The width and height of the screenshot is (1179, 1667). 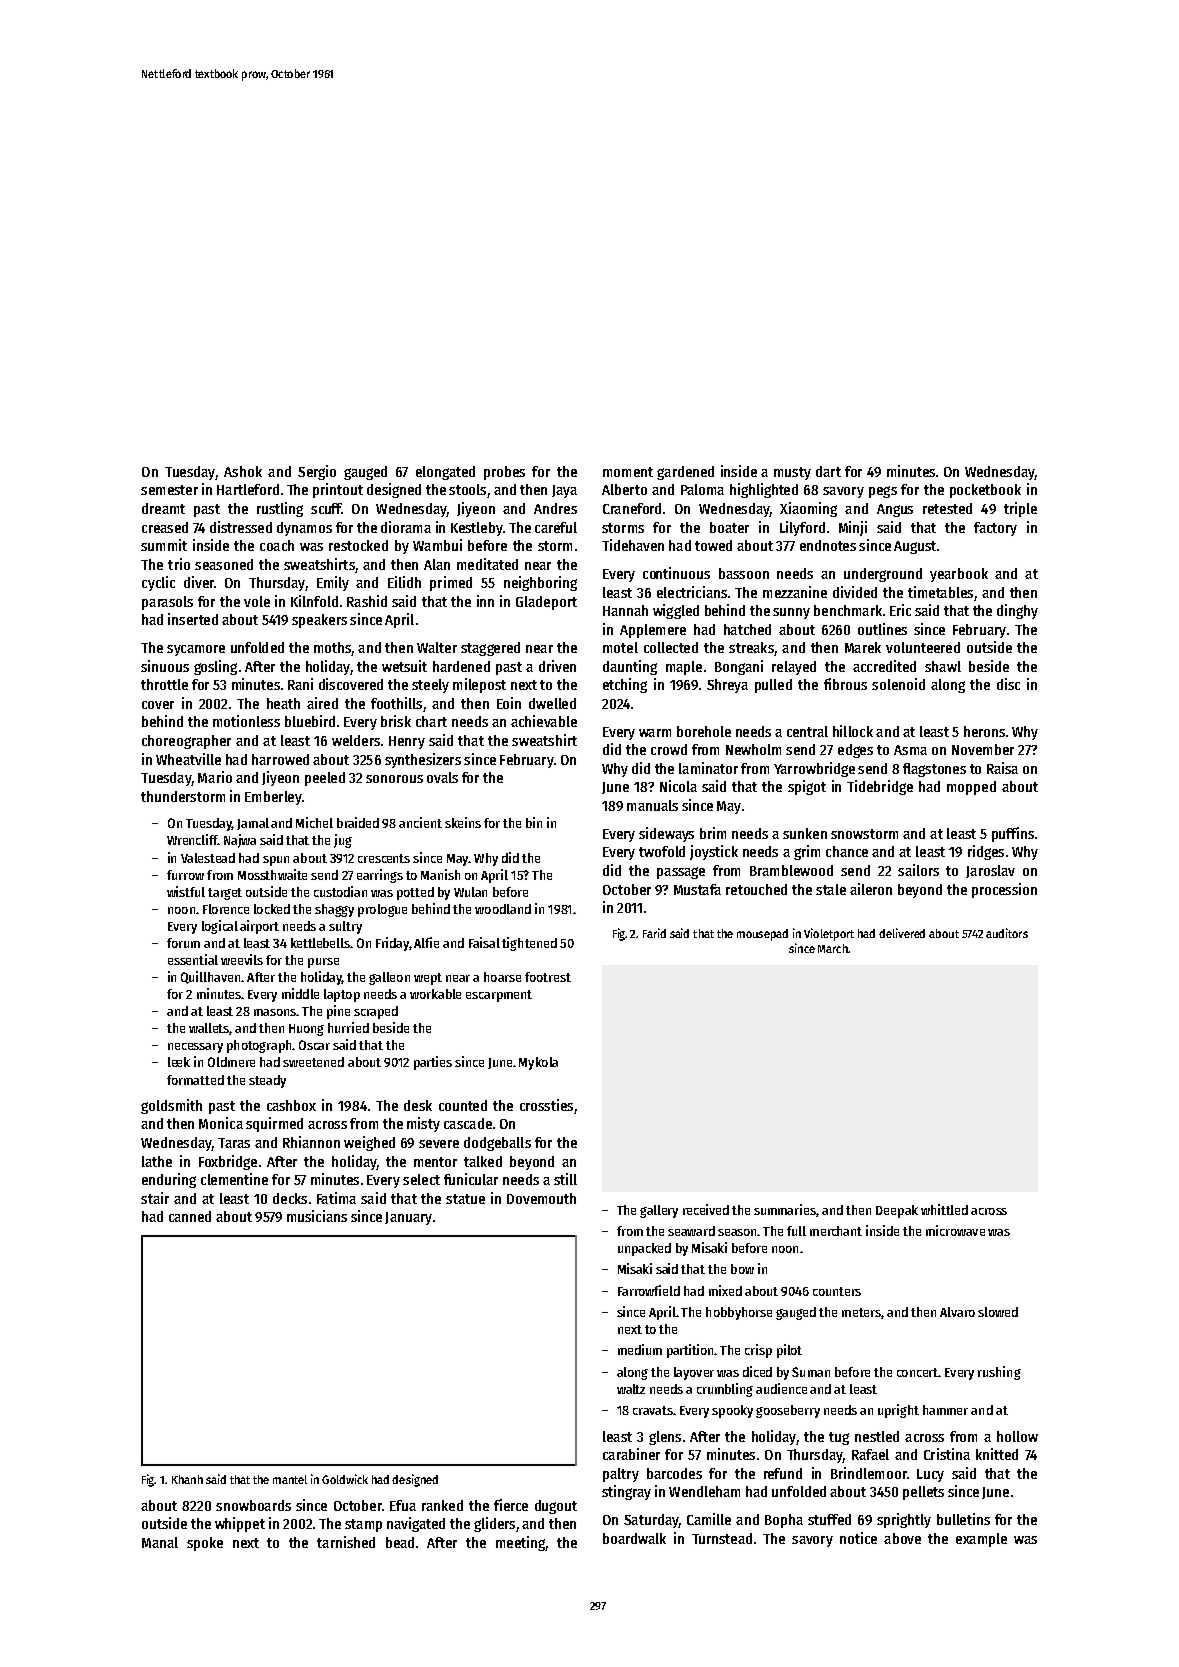 I want to click on dart, so click(x=828, y=471).
